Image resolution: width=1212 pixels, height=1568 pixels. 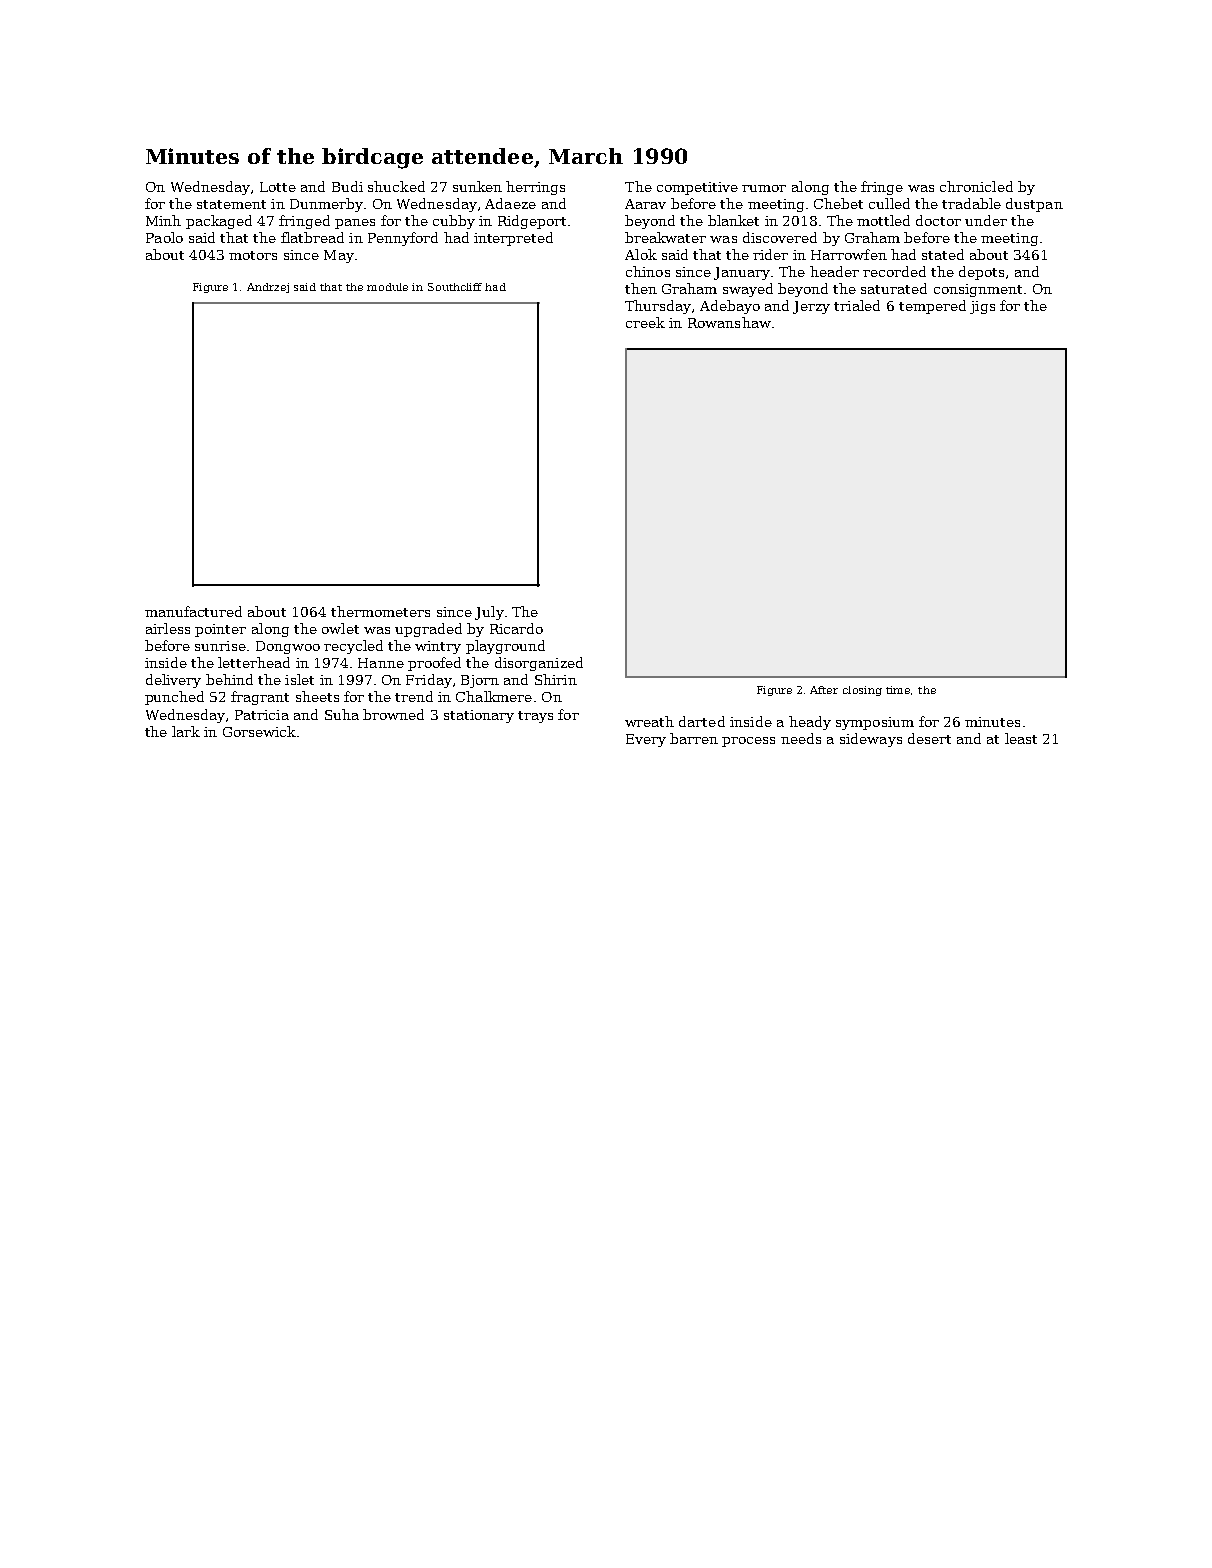 I want to click on Every, so click(x=646, y=740).
